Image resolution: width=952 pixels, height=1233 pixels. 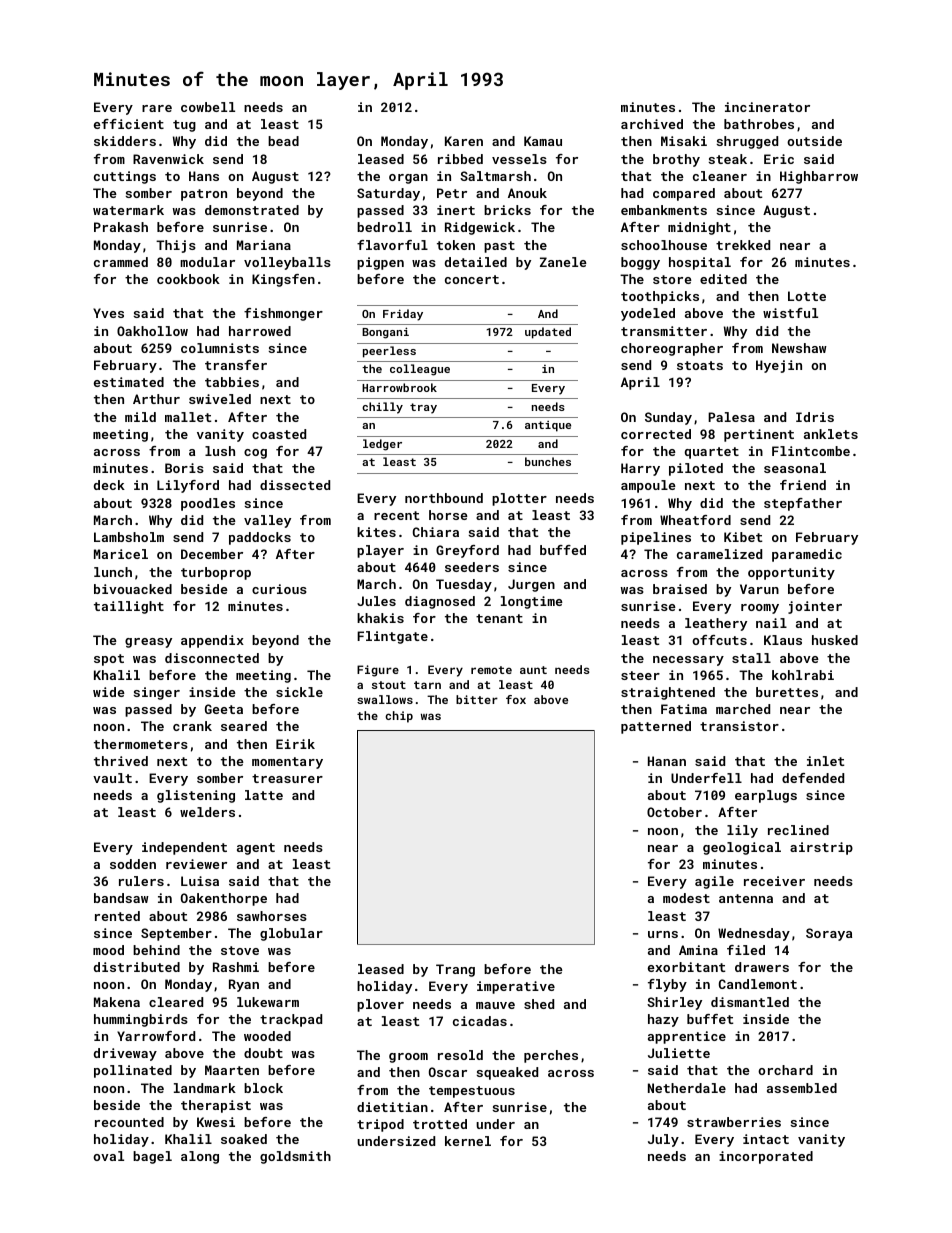 What do you see at coordinates (667, 761) in the screenshot?
I see `Hanan` at bounding box center [667, 761].
